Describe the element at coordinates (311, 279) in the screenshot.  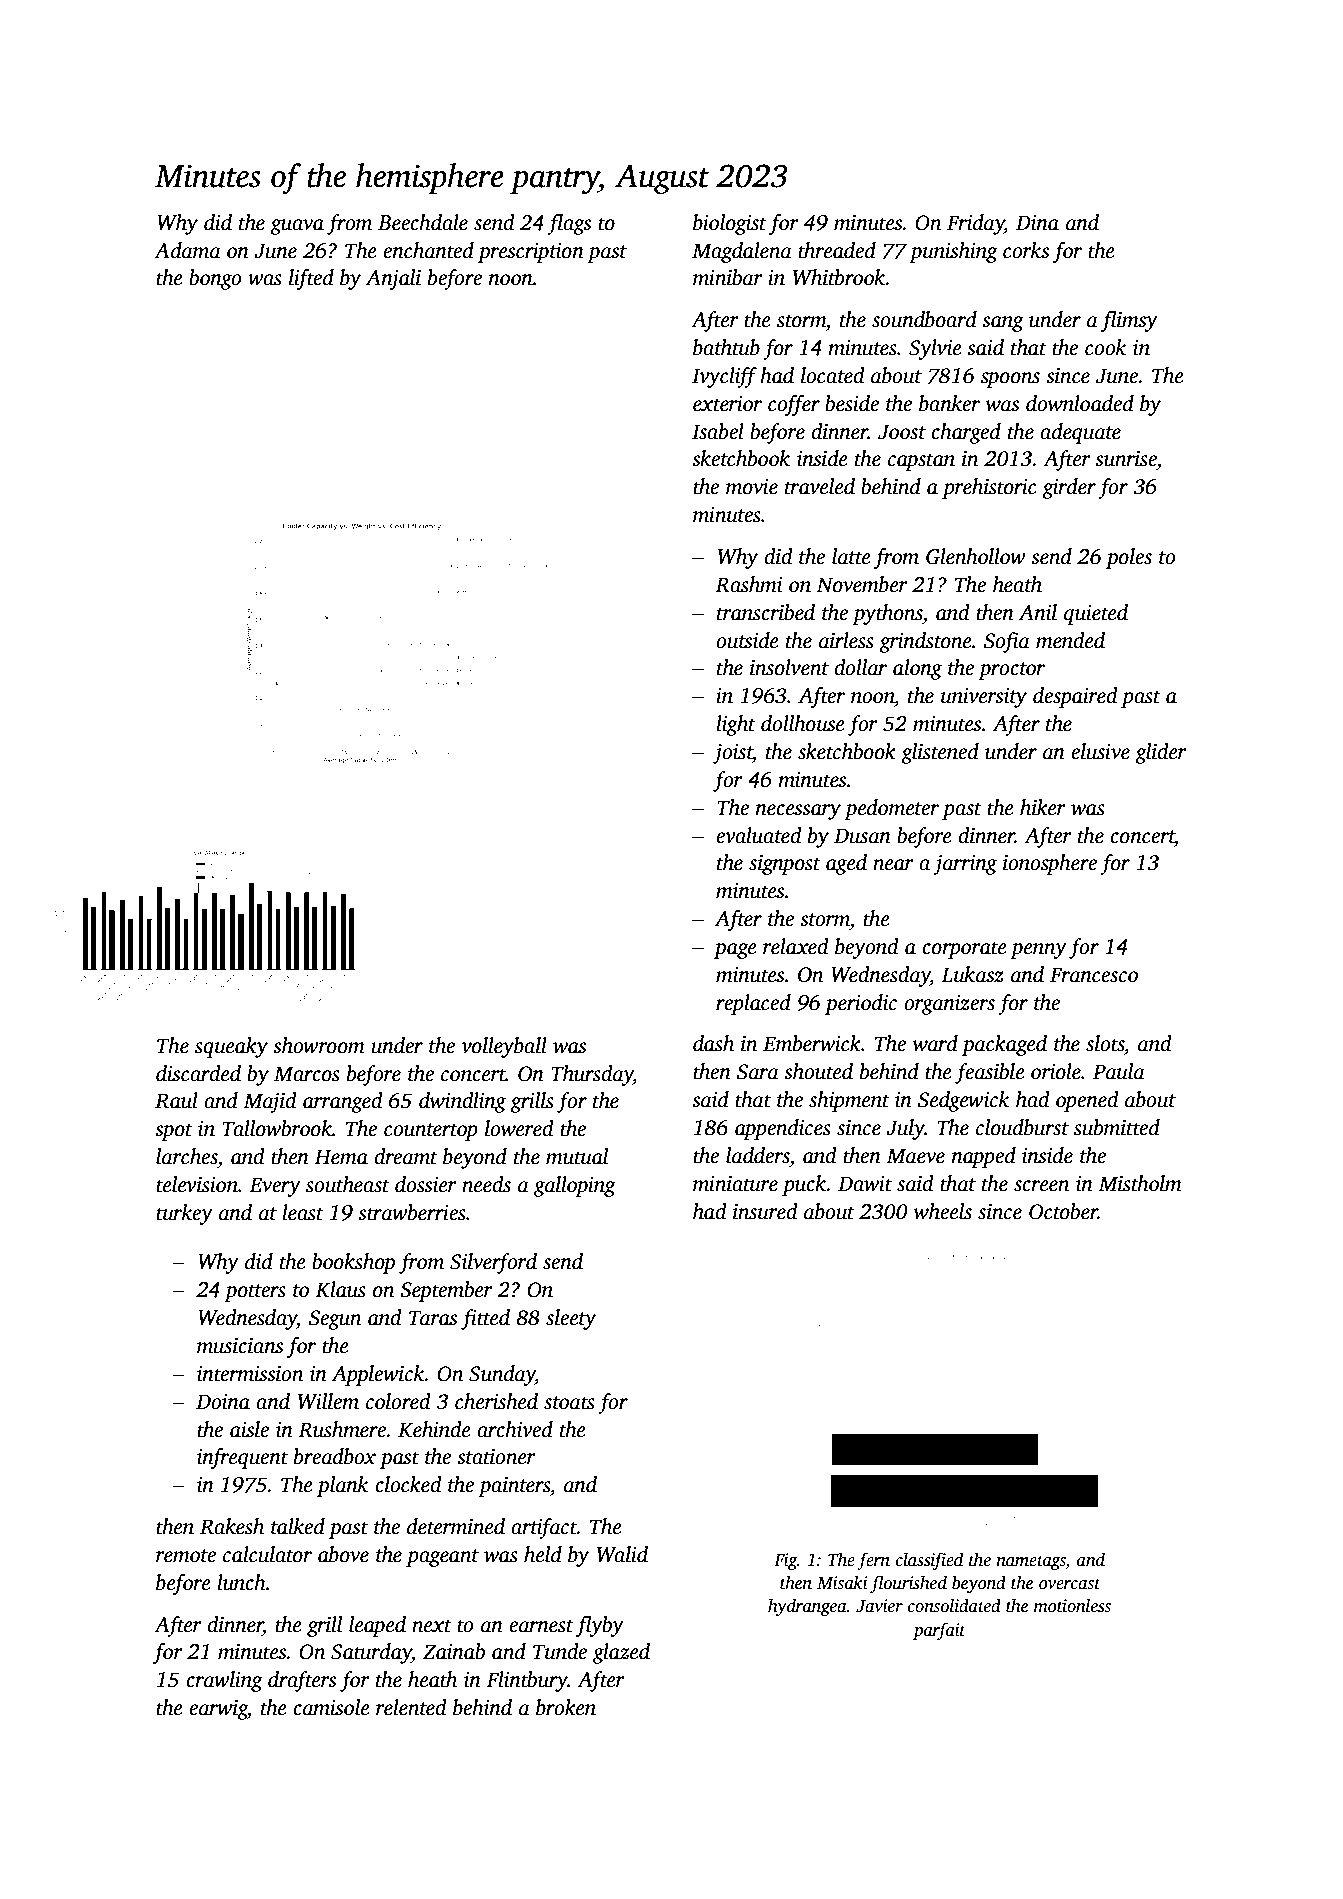
I see `lifted` at that location.
